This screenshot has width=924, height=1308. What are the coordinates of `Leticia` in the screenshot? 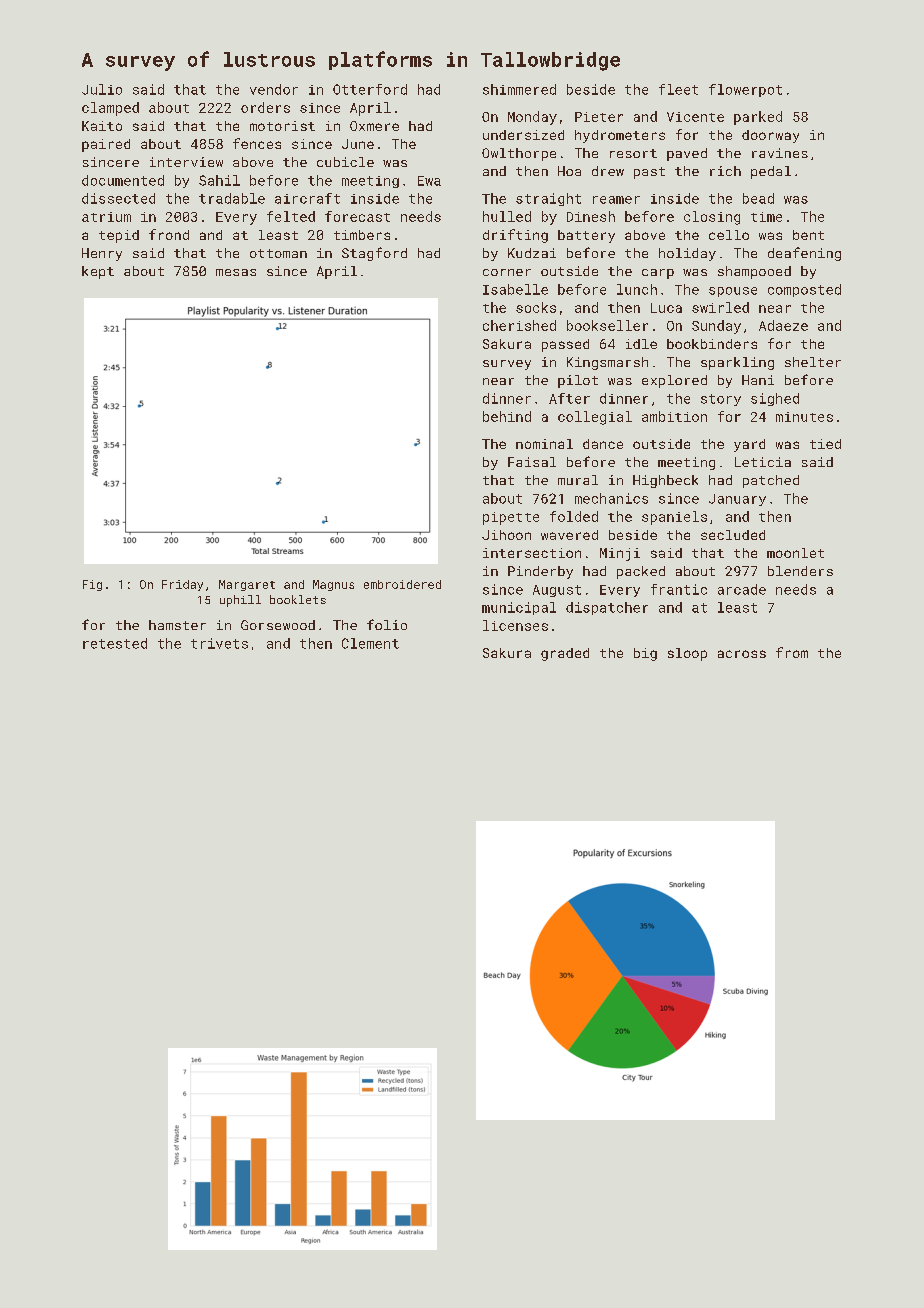 It's located at (763, 462).
